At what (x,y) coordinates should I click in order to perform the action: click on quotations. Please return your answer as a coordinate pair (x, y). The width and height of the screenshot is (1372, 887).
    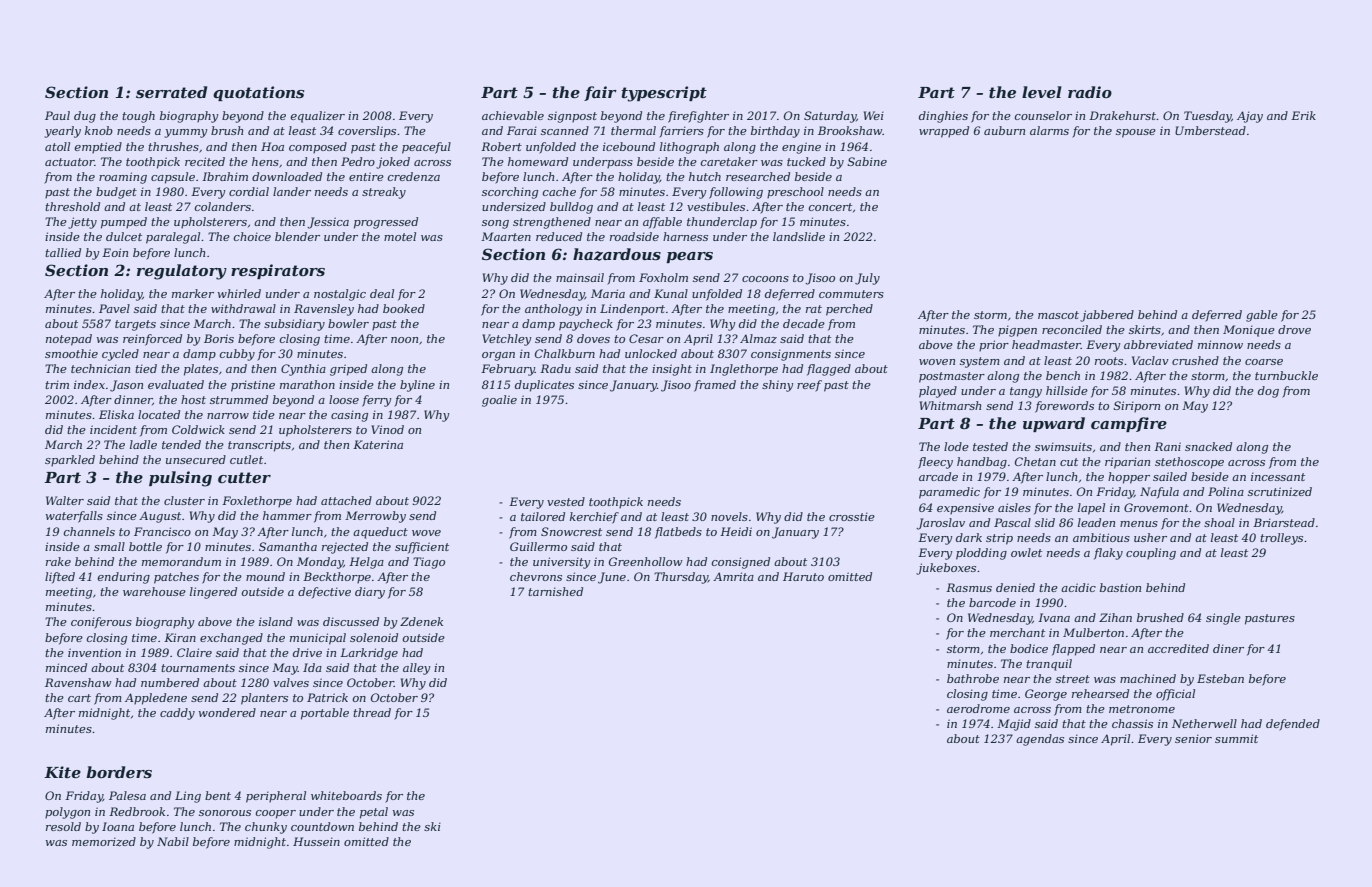
    Looking at the image, I should click on (258, 93).
